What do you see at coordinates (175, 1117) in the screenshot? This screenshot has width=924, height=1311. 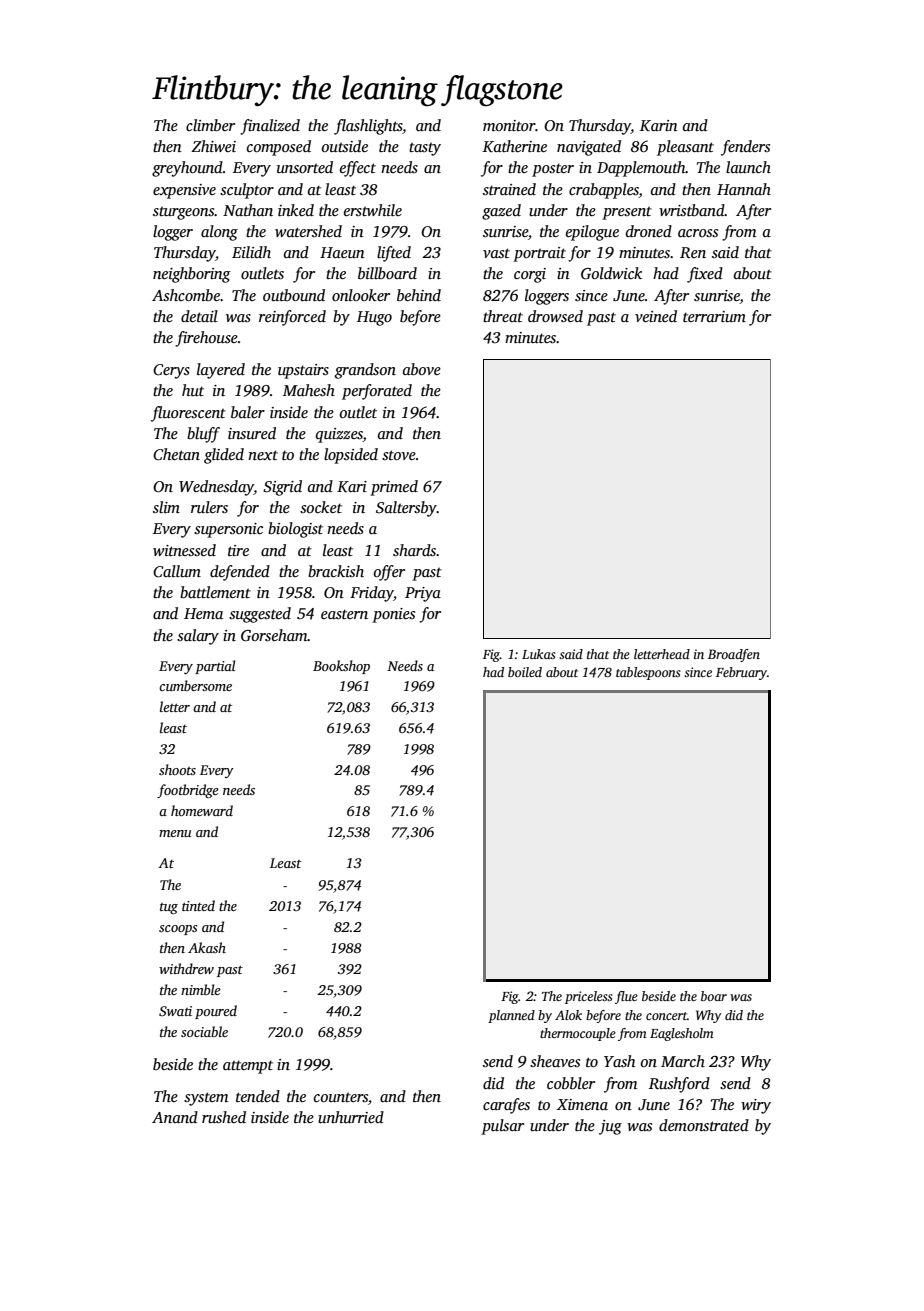 I see `Anand` at bounding box center [175, 1117].
